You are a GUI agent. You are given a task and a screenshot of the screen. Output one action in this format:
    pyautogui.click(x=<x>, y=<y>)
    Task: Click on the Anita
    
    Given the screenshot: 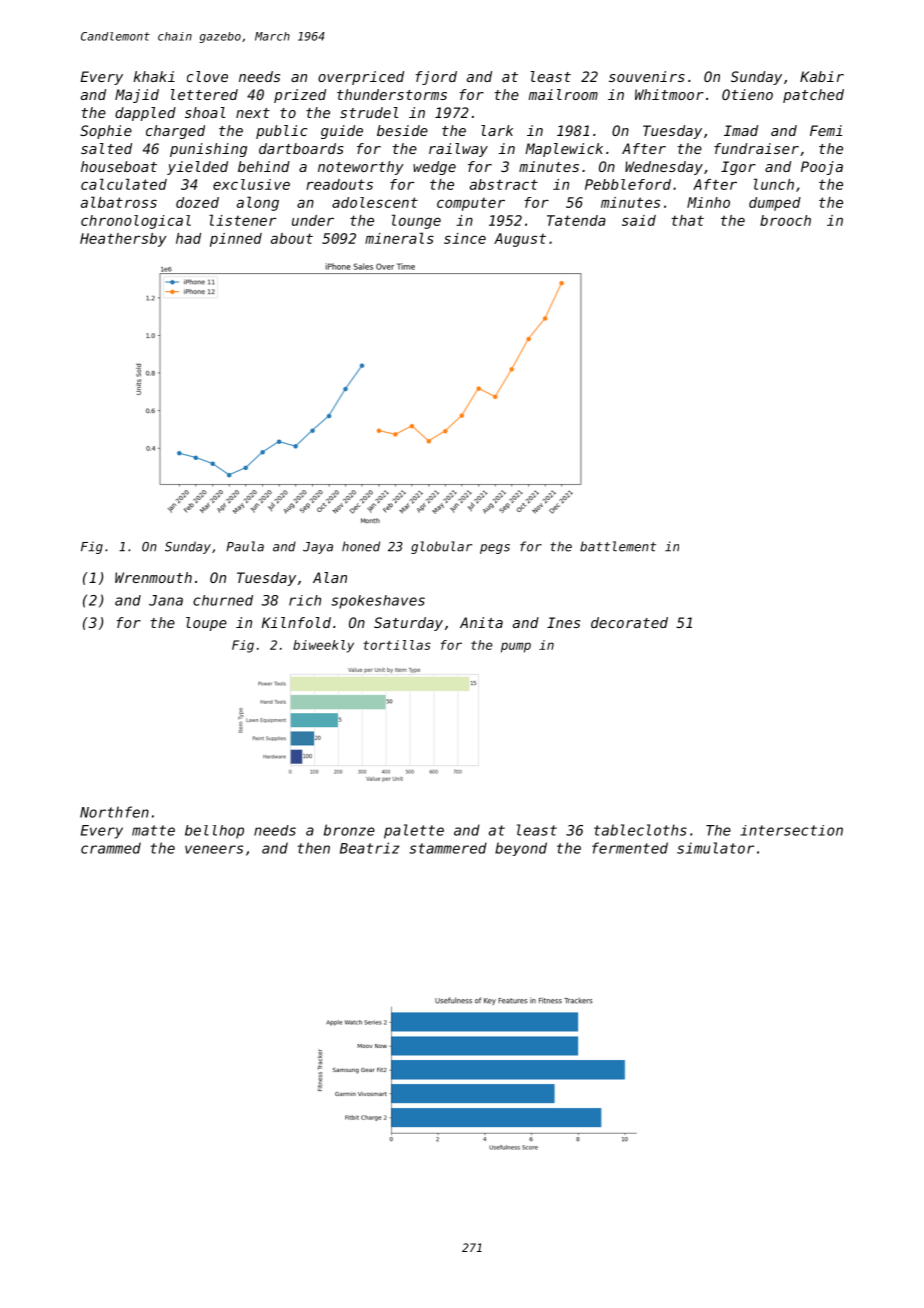 What is the action you would take?
    pyautogui.click(x=481, y=622)
